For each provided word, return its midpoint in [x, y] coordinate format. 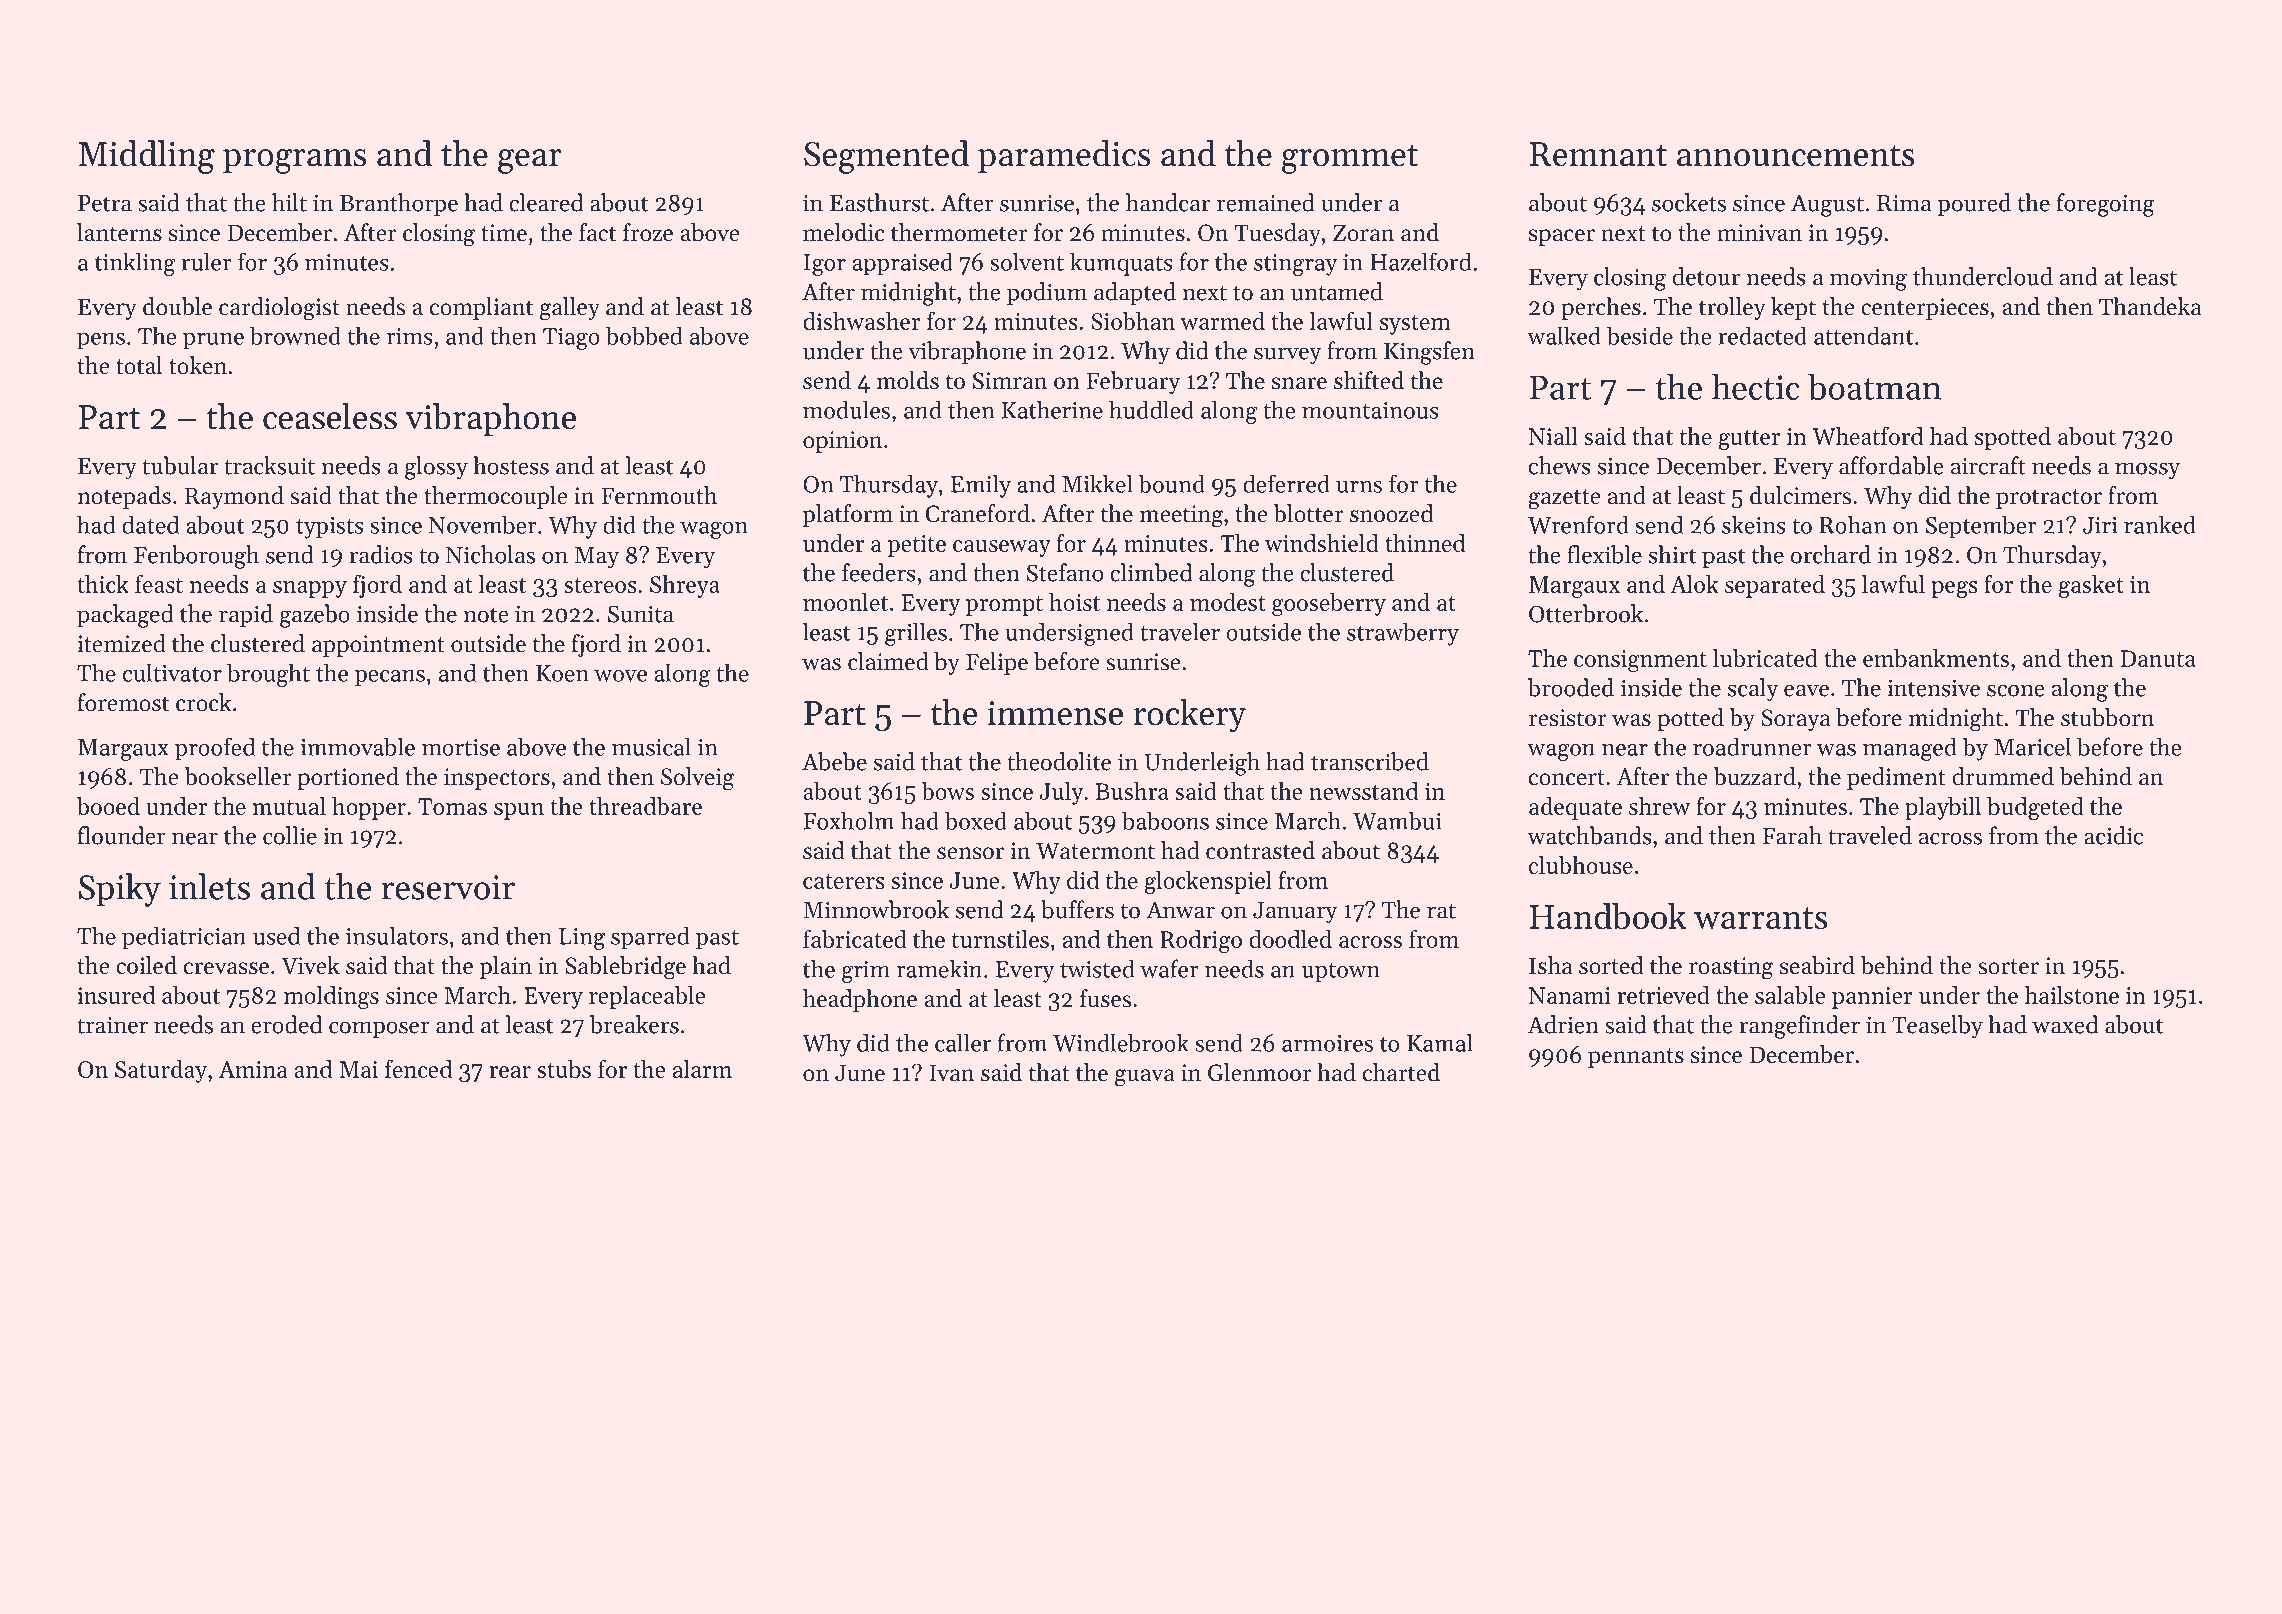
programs [294, 161]
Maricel [2032, 746]
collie [290, 835]
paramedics [1064, 156]
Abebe [834, 761]
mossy [2147, 471]
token [198, 365]
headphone [860, 1000]
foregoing [2106, 205]
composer [379, 1029]
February [1133, 382]
